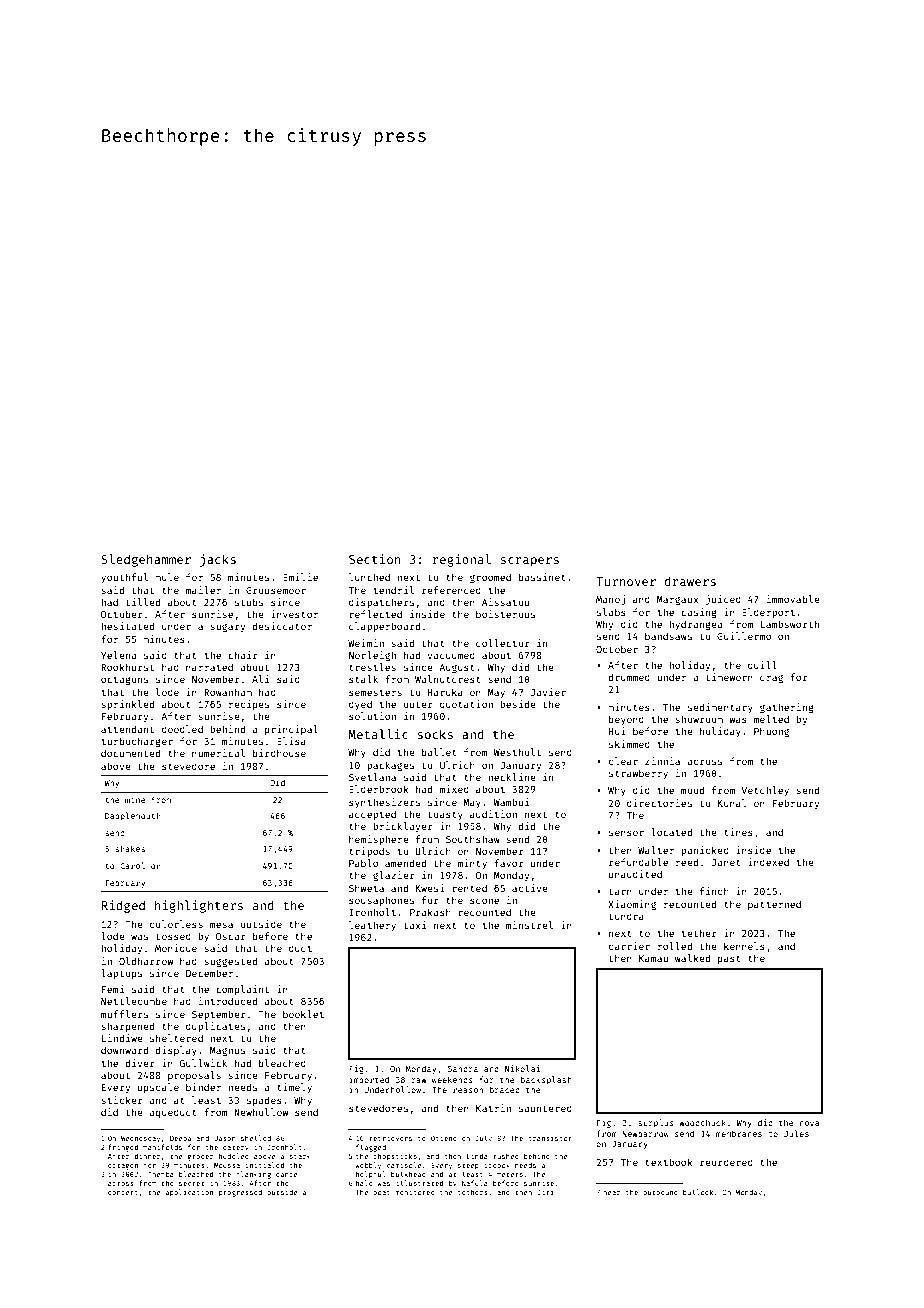  I want to click on weekends, so click(452, 1079).
